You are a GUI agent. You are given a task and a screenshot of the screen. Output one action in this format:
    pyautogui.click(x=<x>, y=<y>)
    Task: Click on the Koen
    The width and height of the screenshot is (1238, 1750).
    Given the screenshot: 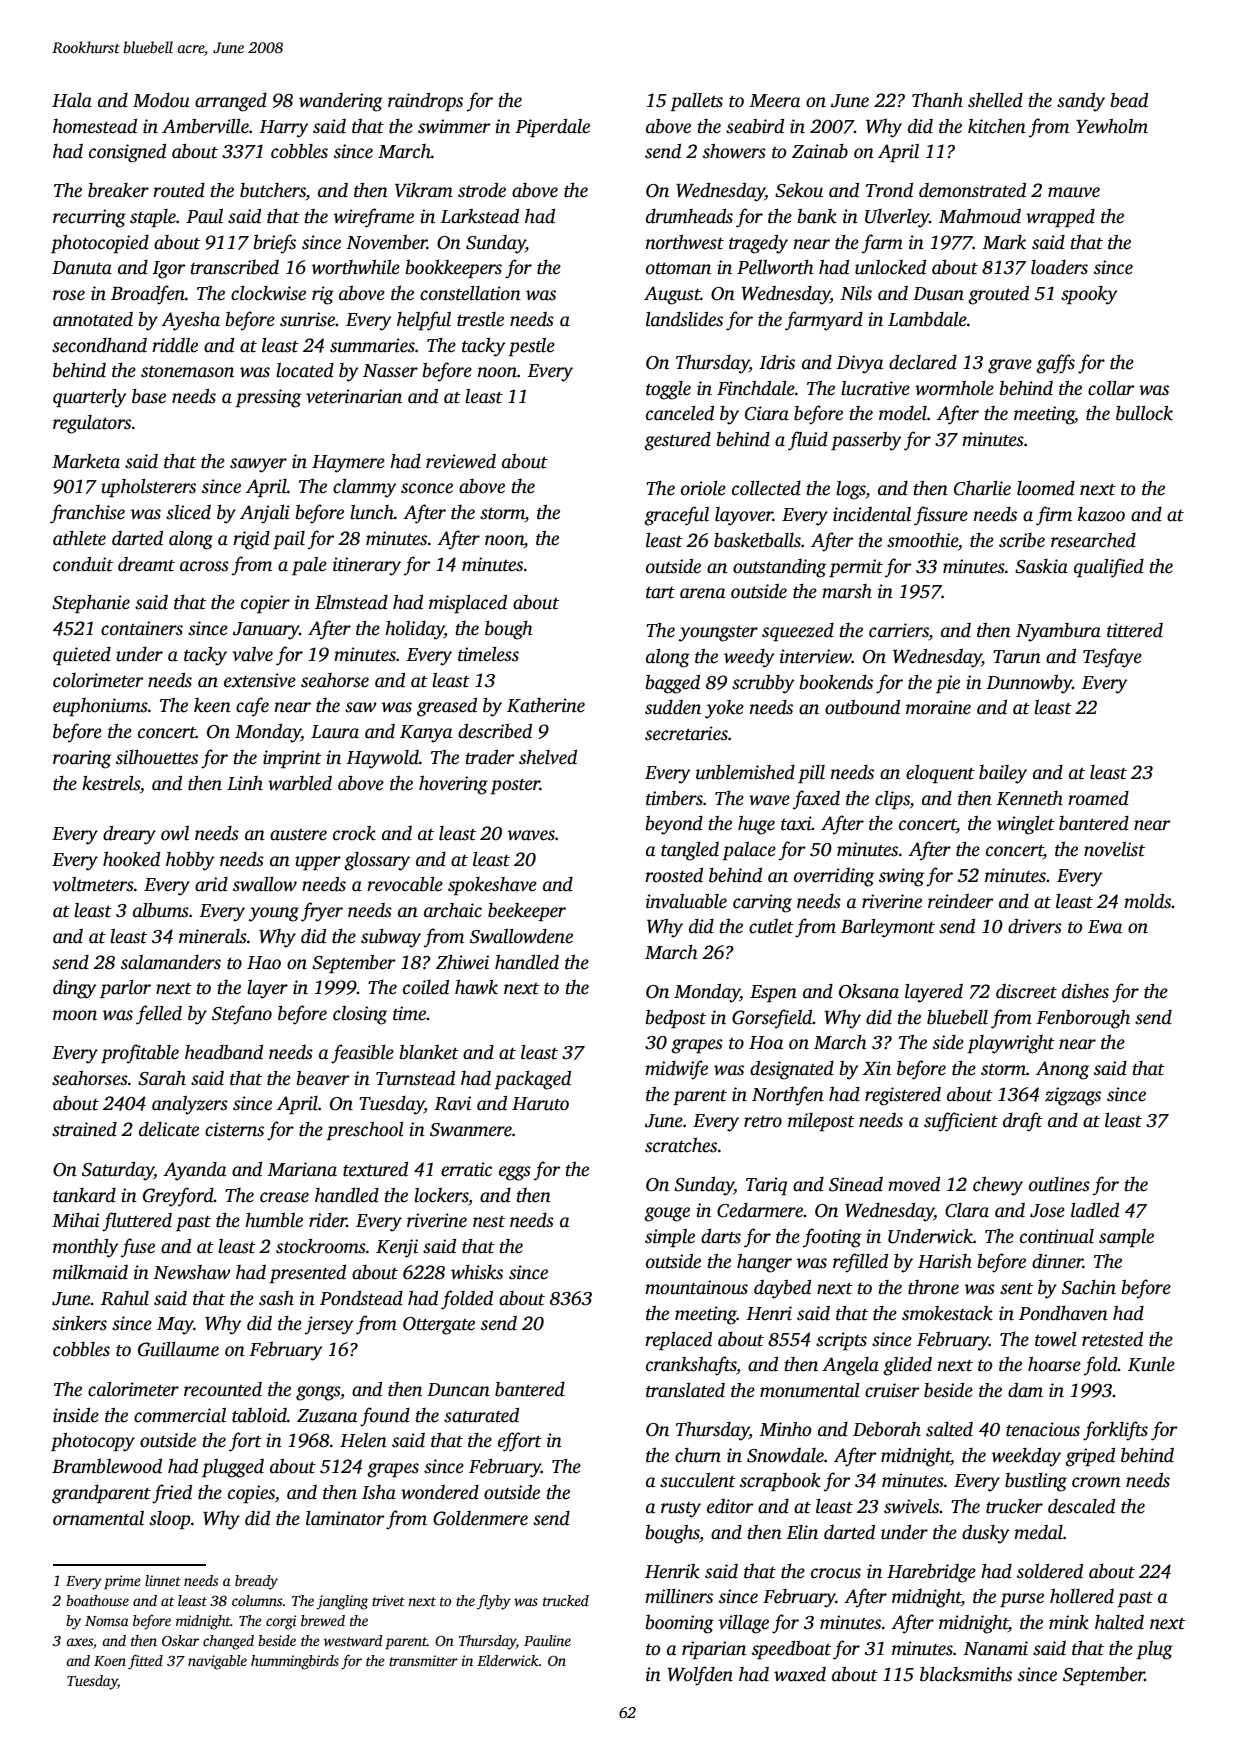 What is the action you would take?
    pyautogui.click(x=110, y=1661)
